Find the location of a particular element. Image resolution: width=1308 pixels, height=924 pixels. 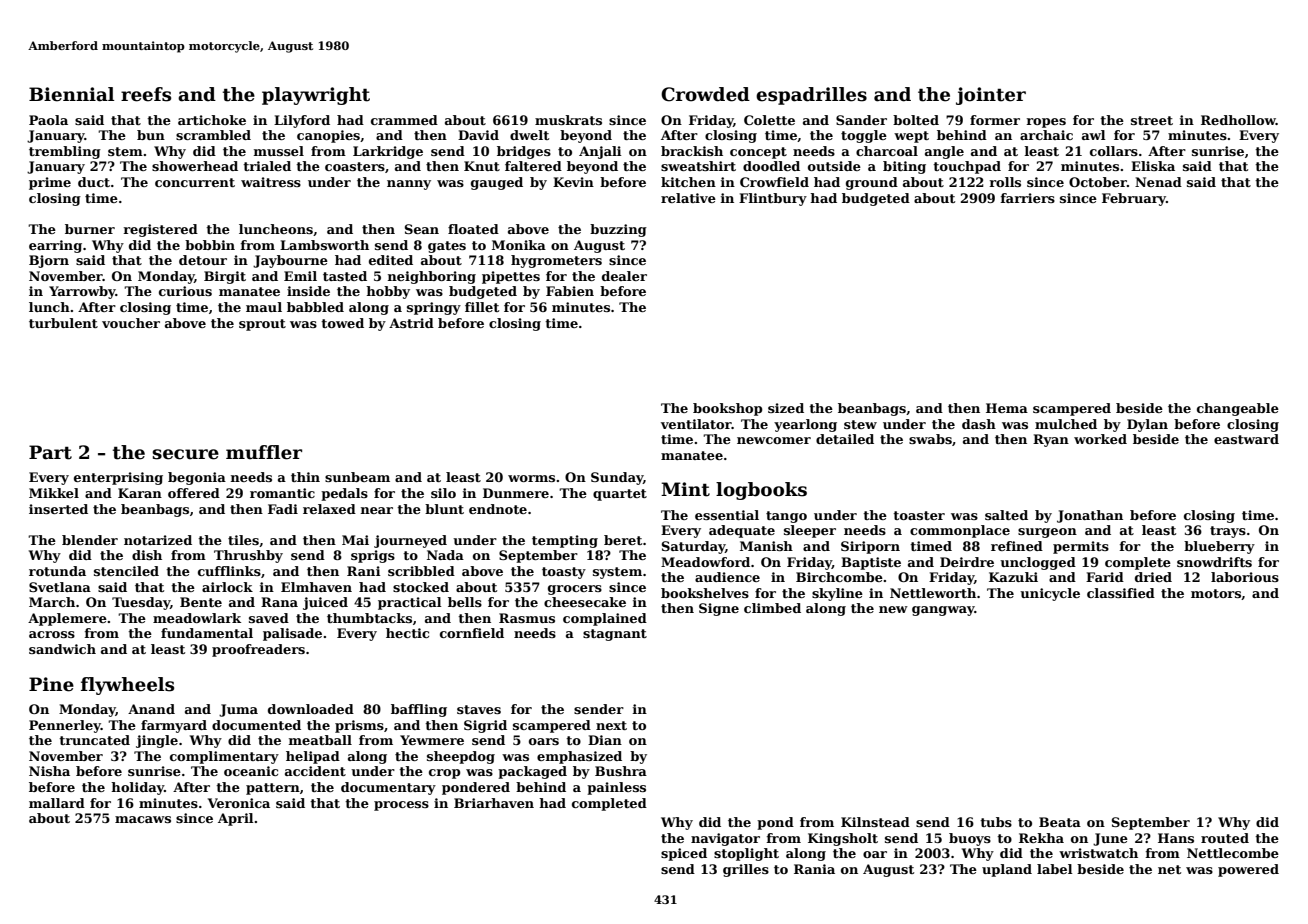

macaws is located at coordinates (143, 819).
